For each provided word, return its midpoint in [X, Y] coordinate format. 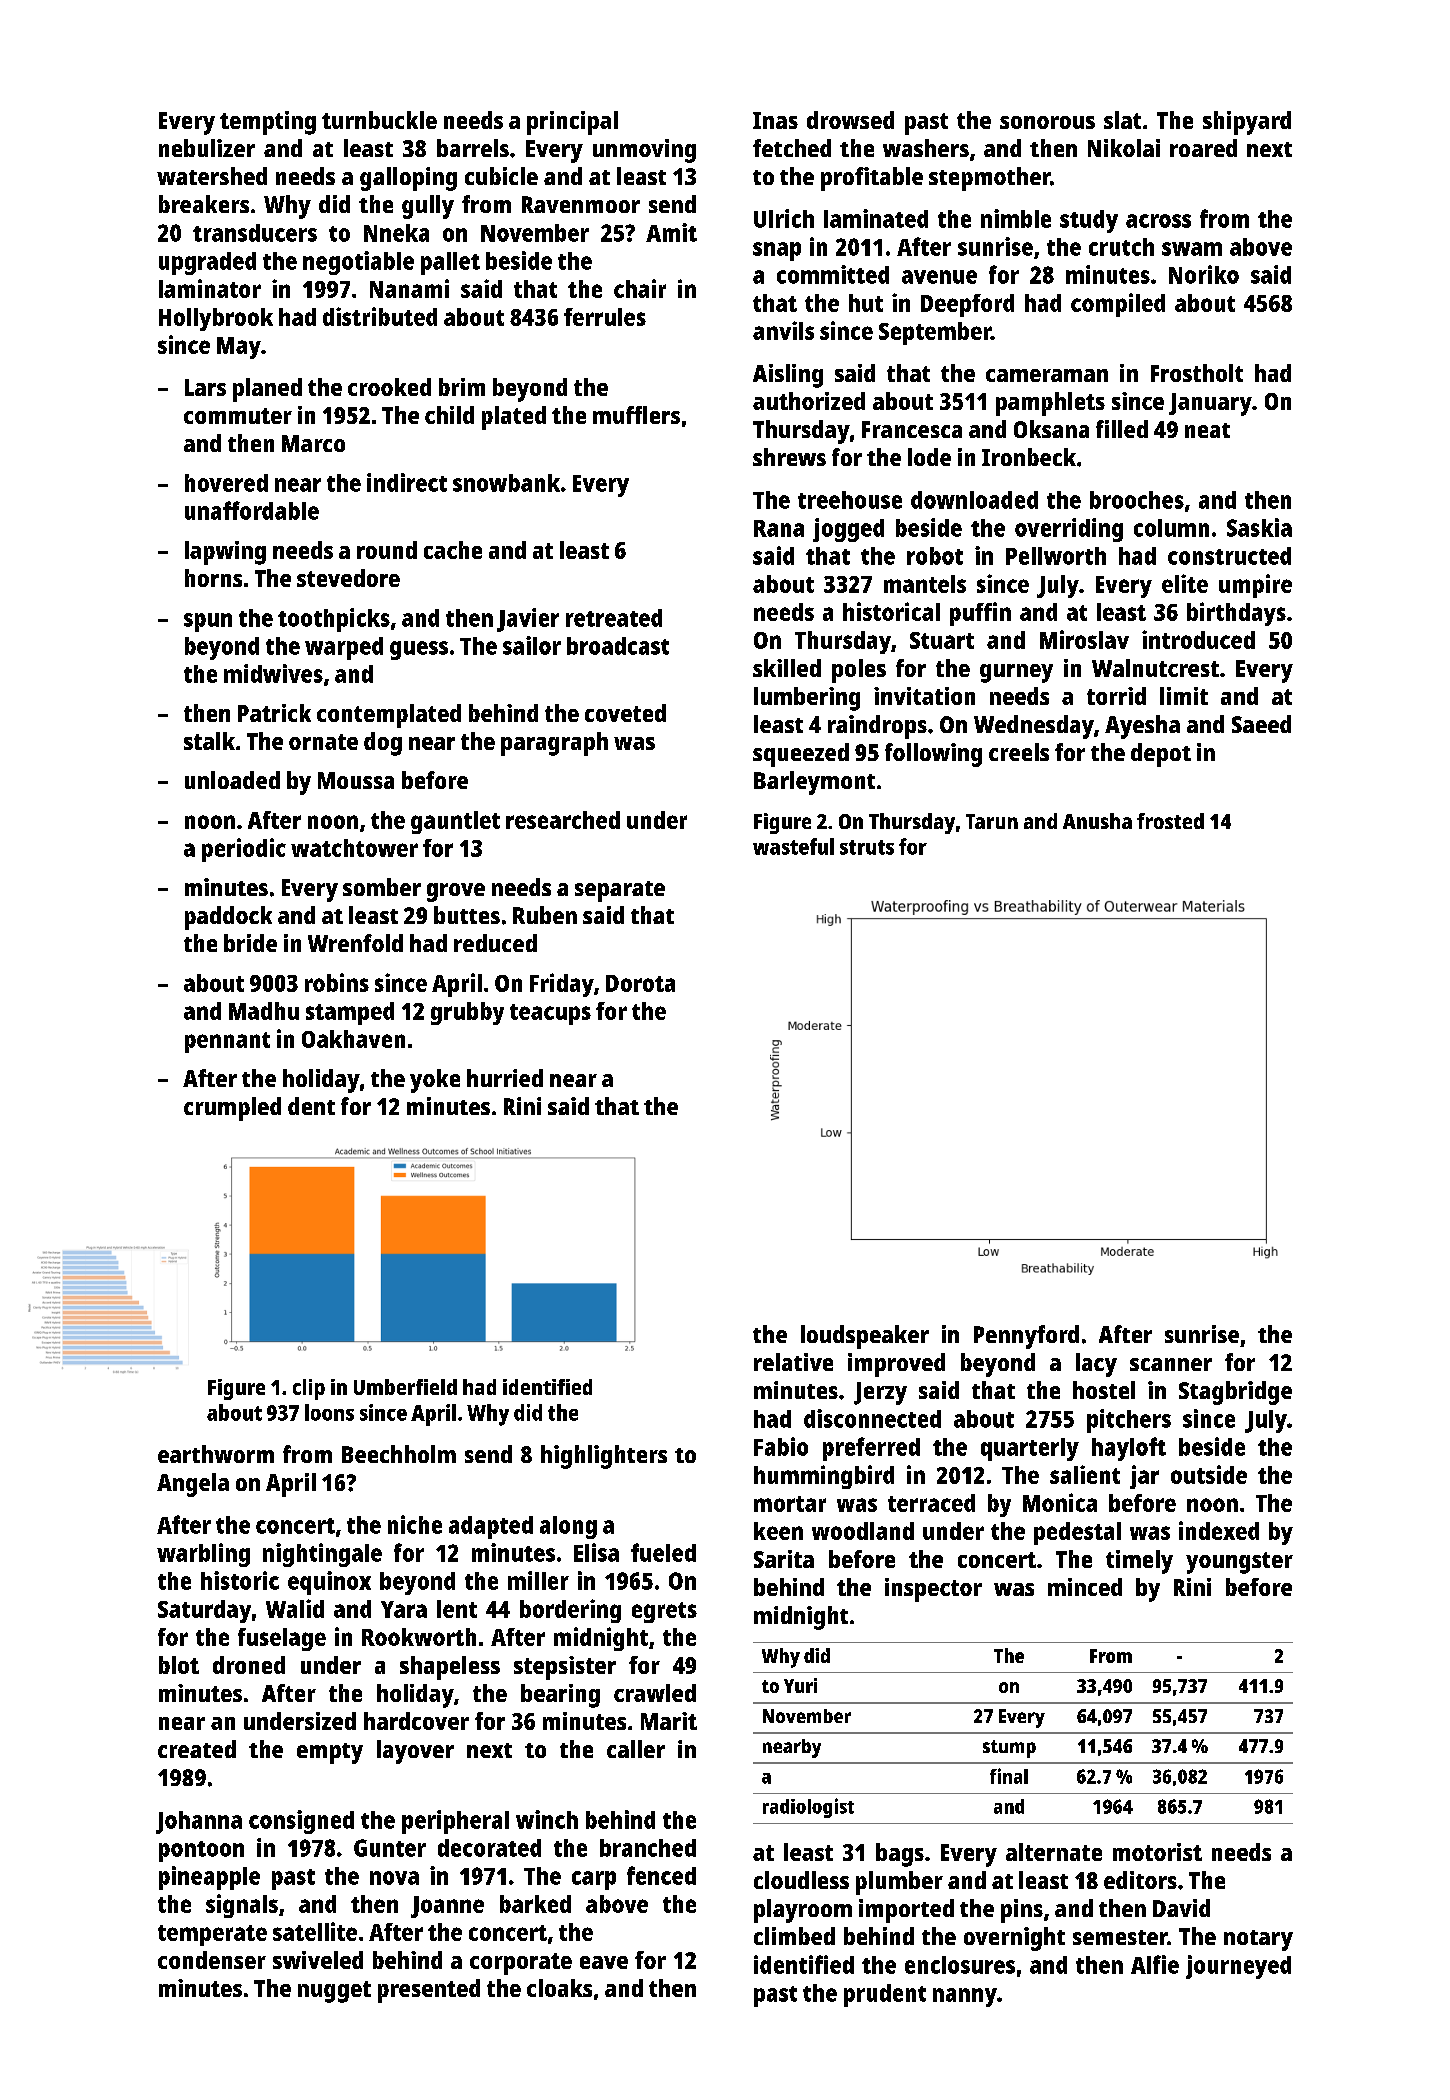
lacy [1096, 1365]
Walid [295, 1608]
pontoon [201, 1851]
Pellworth [1056, 556]
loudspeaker [865, 1337]
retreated [614, 618]
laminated [876, 218]
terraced [931, 1503]
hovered [226, 483]
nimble [1016, 218]
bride [250, 943]
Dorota [640, 983]
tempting [268, 123]
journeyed [1238, 1967]
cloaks [559, 1988]
